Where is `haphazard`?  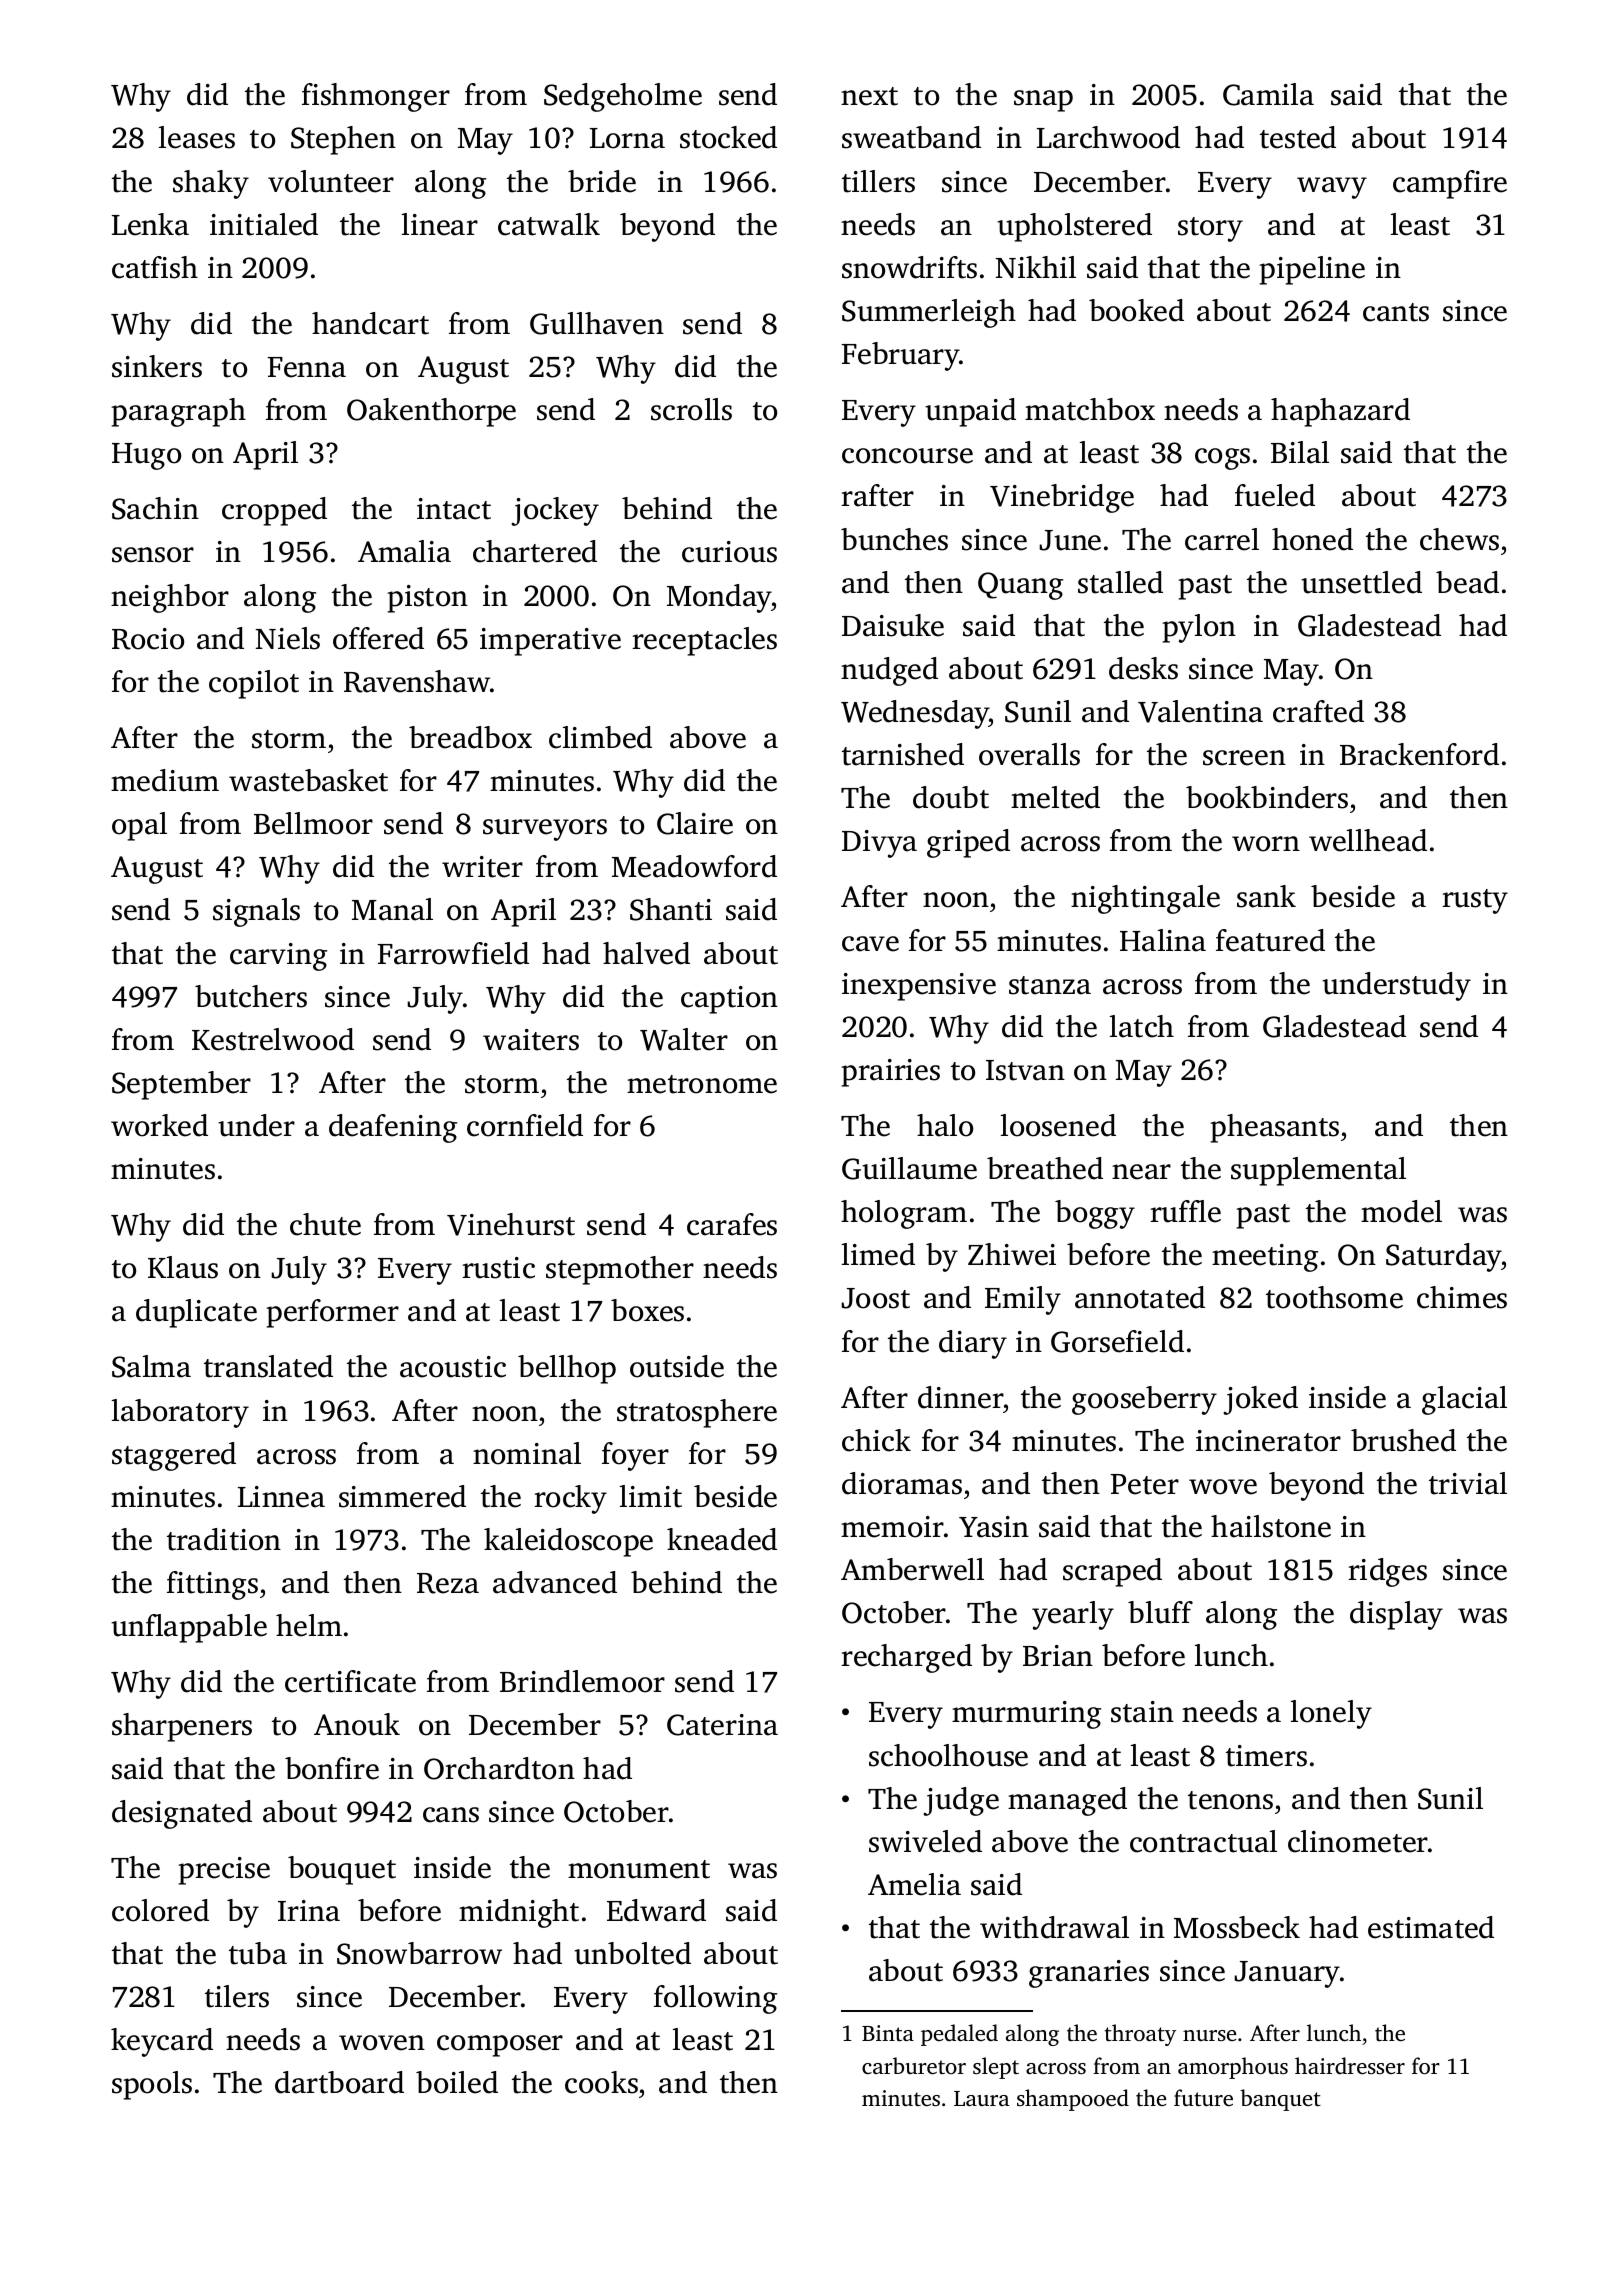
haphazard is located at coordinates (1340, 412).
